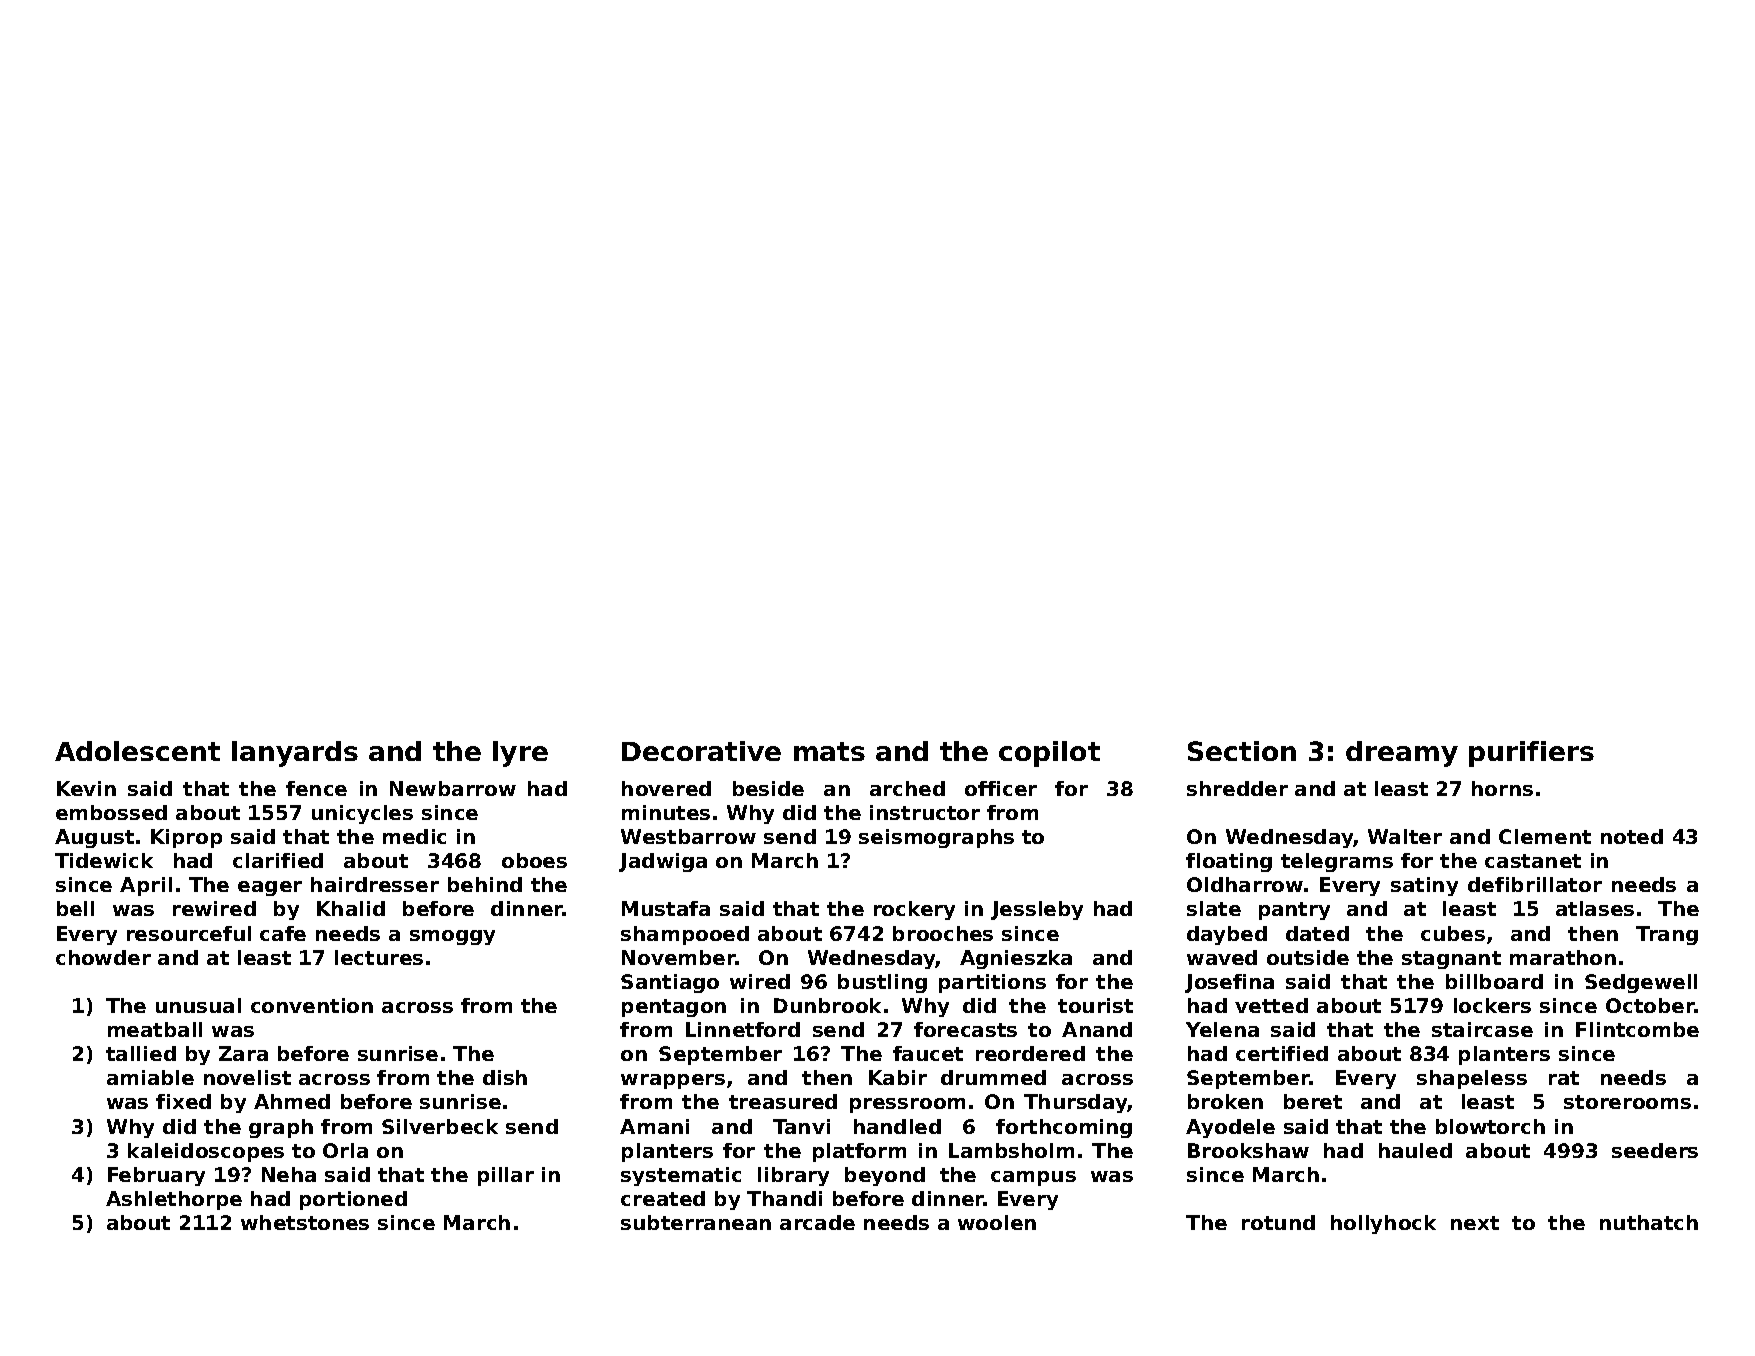 The height and width of the screenshot is (1356, 1755). Describe the element at coordinates (1632, 836) in the screenshot. I see `noted` at that location.
